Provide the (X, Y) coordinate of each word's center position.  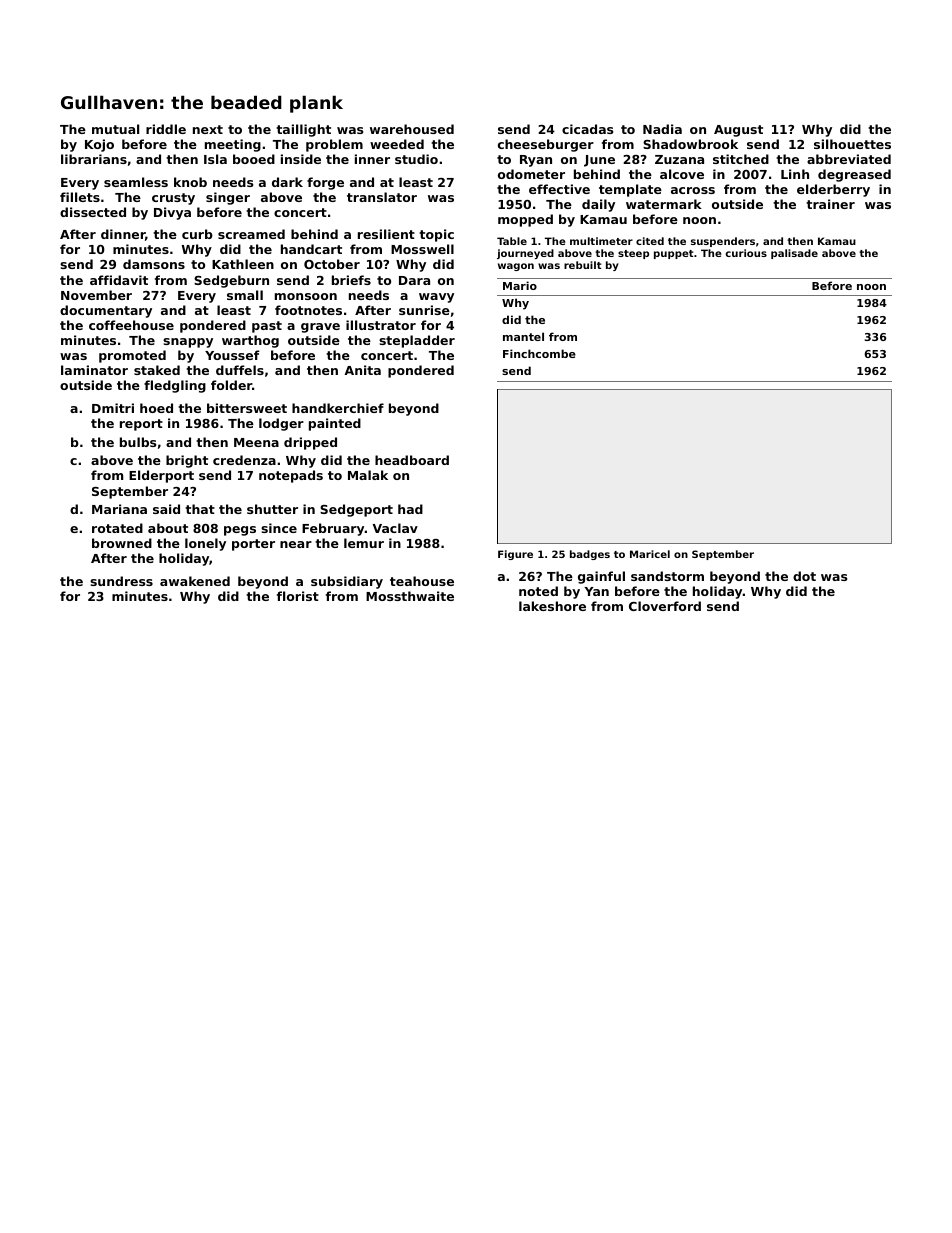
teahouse (422, 581)
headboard (412, 460)
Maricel (650, 554)
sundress (121, 581)
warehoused (412, 129)
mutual (115, 129)
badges (590, 555)
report (141, 425)
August (738, 131)
